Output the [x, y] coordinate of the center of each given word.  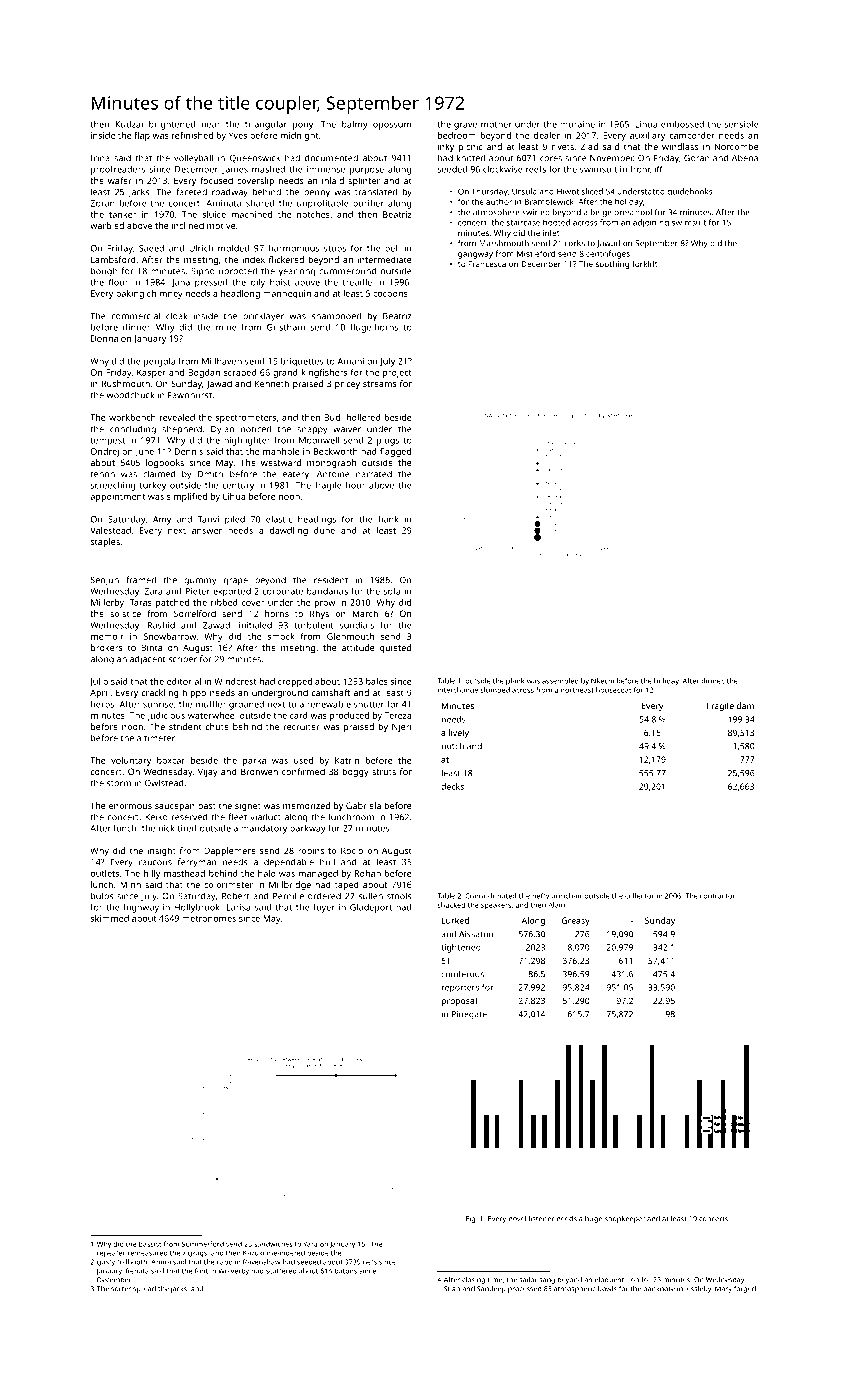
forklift [645, 263]
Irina [100, 158]
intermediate [385, 259]
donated [502, 896]
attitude [358, 647]
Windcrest [235, 681]
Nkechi [602, 681]
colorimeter [228, 884]
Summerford [203, 1244]
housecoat [613, 690]
